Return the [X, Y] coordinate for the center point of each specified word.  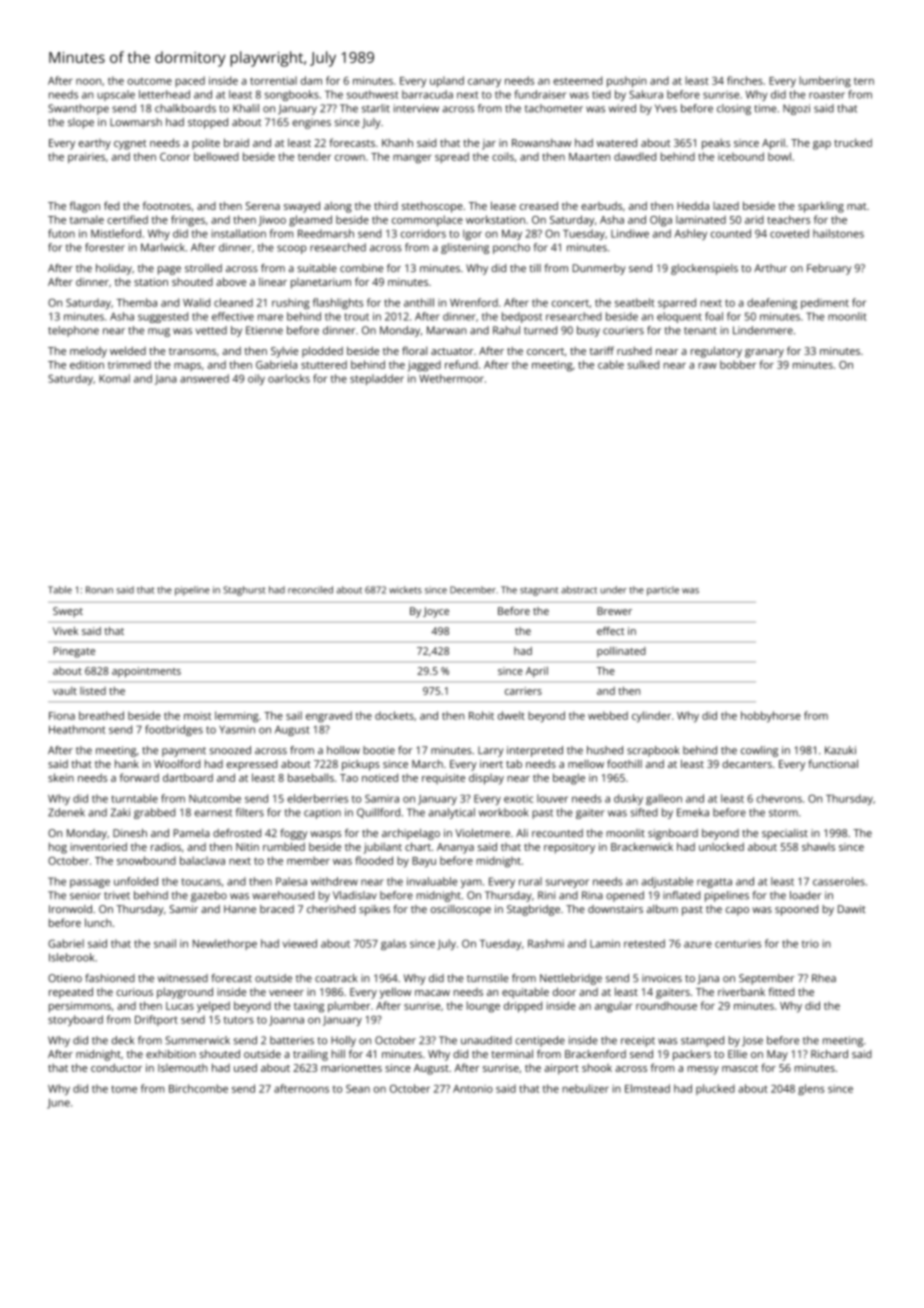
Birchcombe [198, 1088]
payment [184, 752]
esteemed [577, 80]
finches [745, 80]
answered [204, 378]
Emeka [693, 812]
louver [552, 798]
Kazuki [840, 750]
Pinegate [74, 652]
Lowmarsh [136, 122]
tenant [700, 331]
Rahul [506, 330]
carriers [523, 691]
